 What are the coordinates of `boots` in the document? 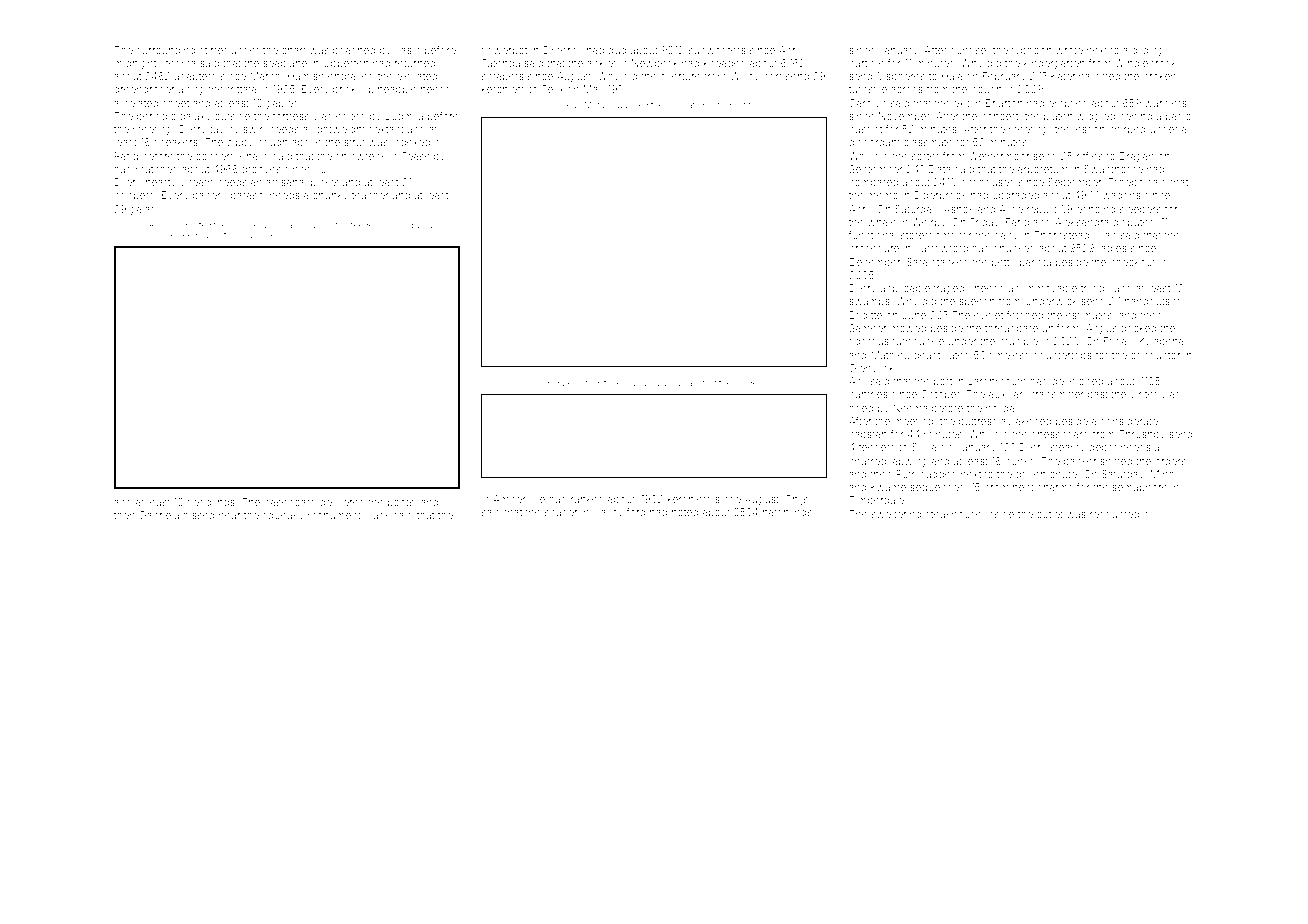 It's located at (401, 502).
